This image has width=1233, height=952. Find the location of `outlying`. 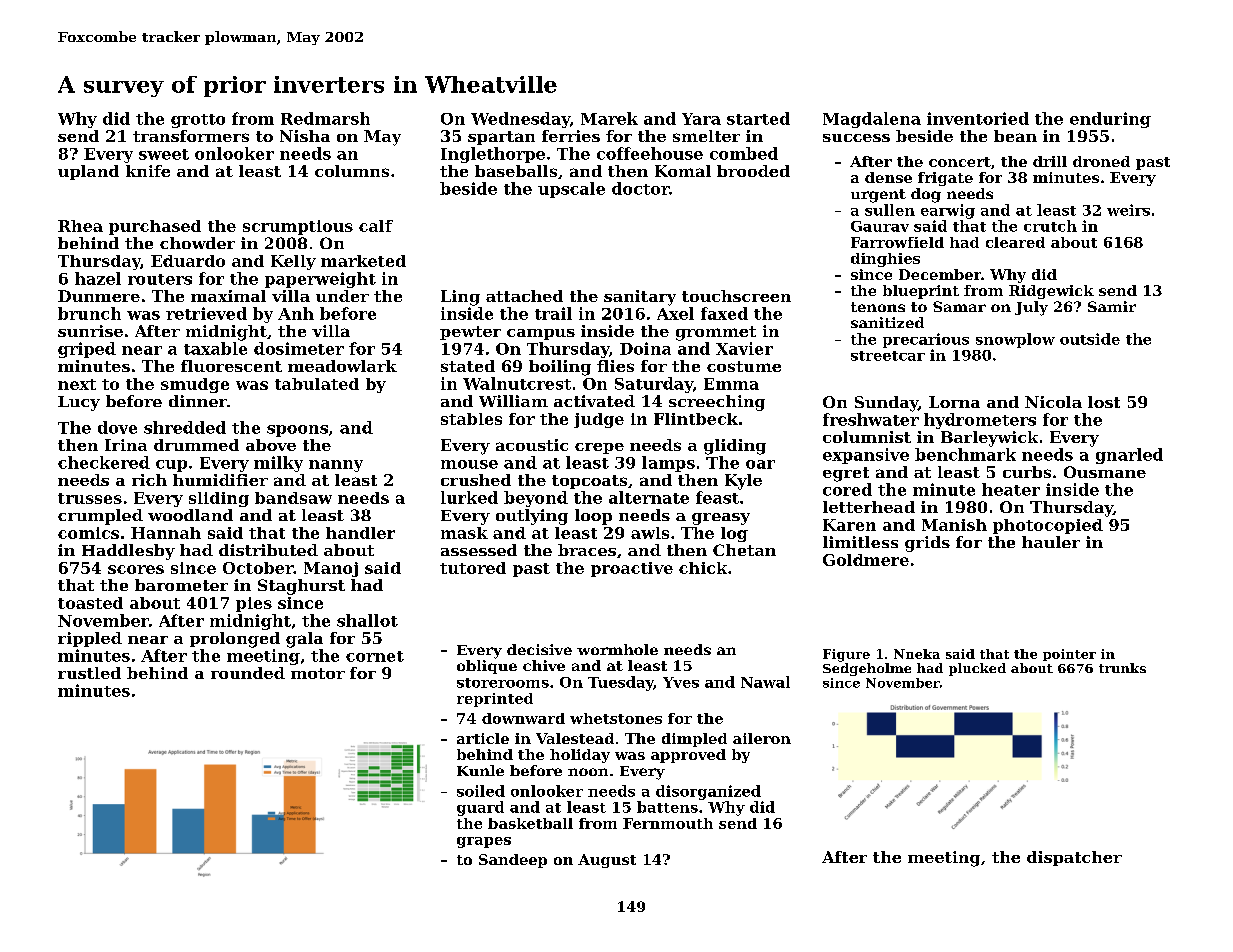

outlying is located at coordinates (532, 517).
